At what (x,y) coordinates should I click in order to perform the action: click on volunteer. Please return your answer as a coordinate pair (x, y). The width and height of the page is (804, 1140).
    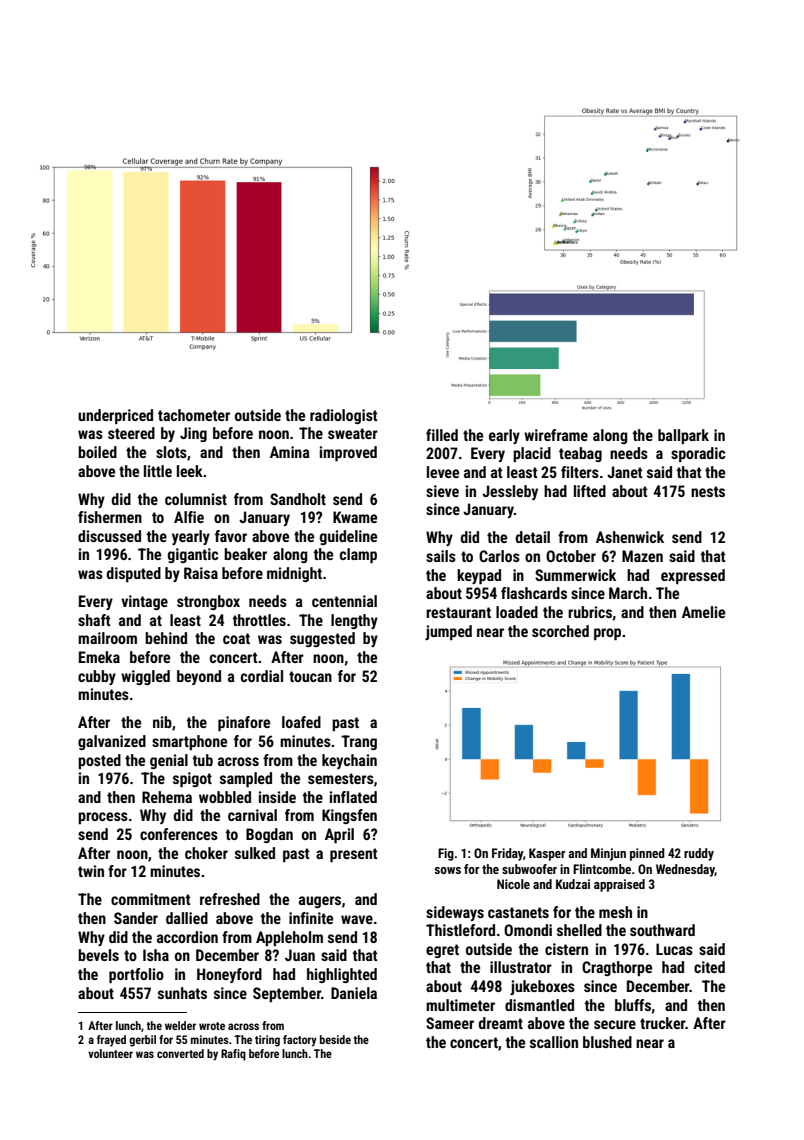
    Looking at the image, I should click on (110, 1053).
